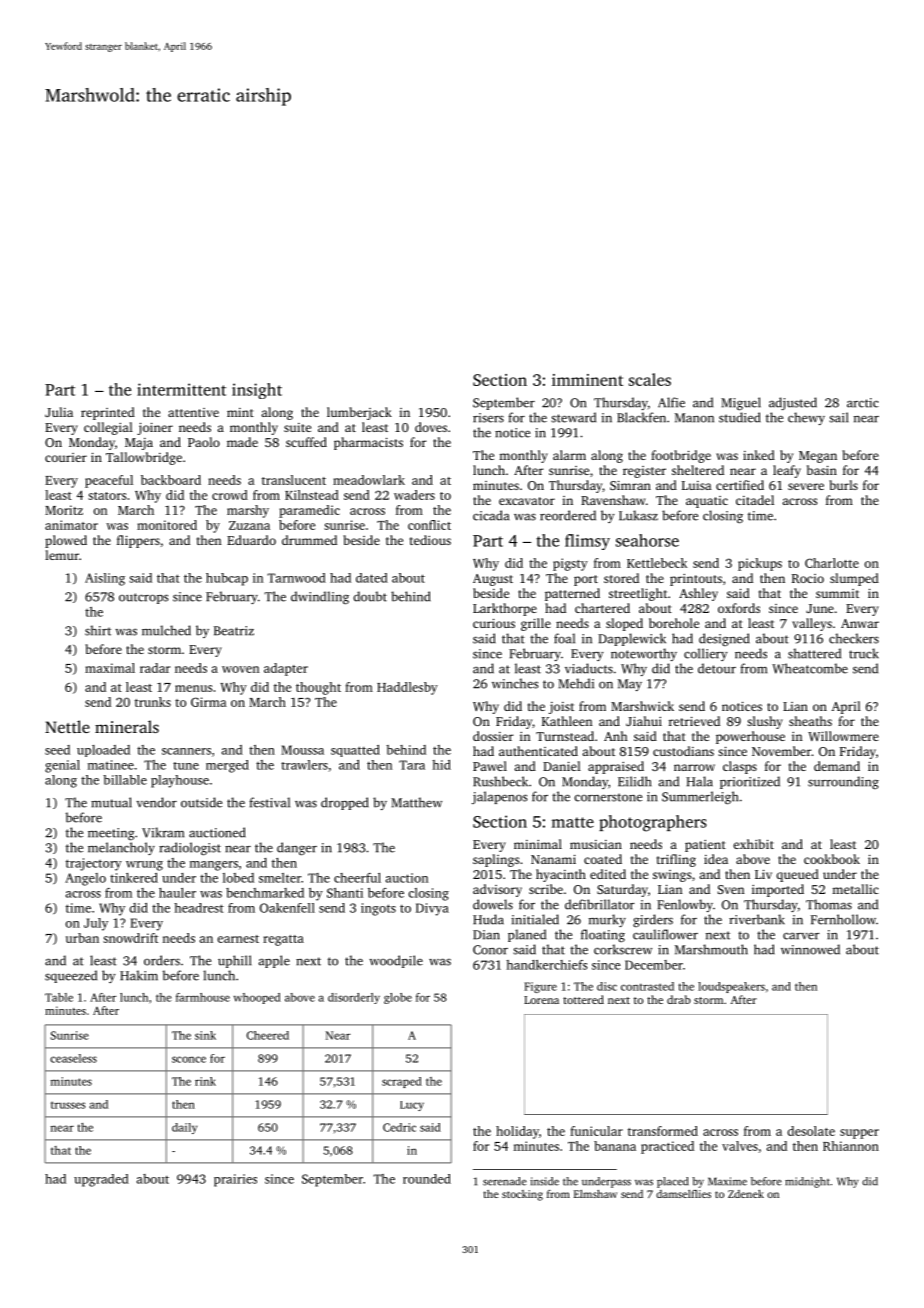  I want to click on Angelo, so click(85, 879).
